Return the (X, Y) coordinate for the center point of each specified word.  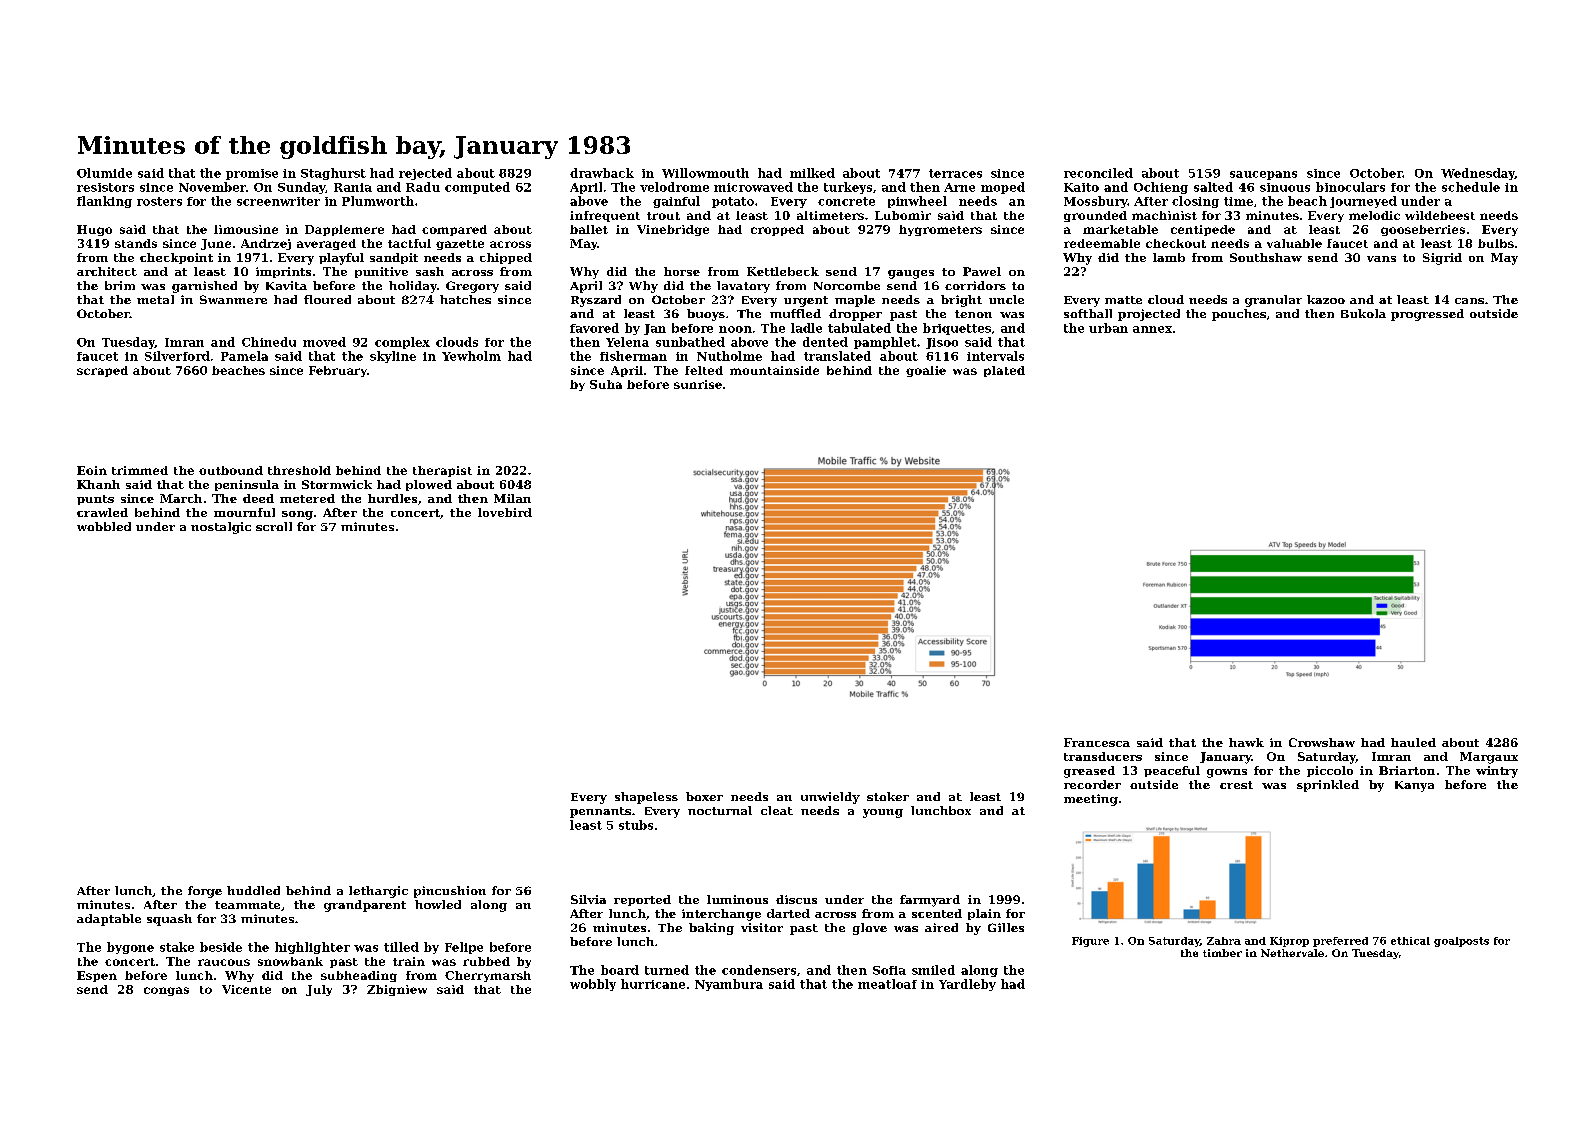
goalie (926, 371)
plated (1004, 371)
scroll (274, 526)
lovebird (505, 512)
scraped (102, 371)
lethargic (378, 892)
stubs (636, 825)
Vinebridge (673, 230)
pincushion (450, 892)
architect (107, 271)
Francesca (1097, 742)
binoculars (1350, 187)
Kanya (1414, 786)
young (883, 813)
